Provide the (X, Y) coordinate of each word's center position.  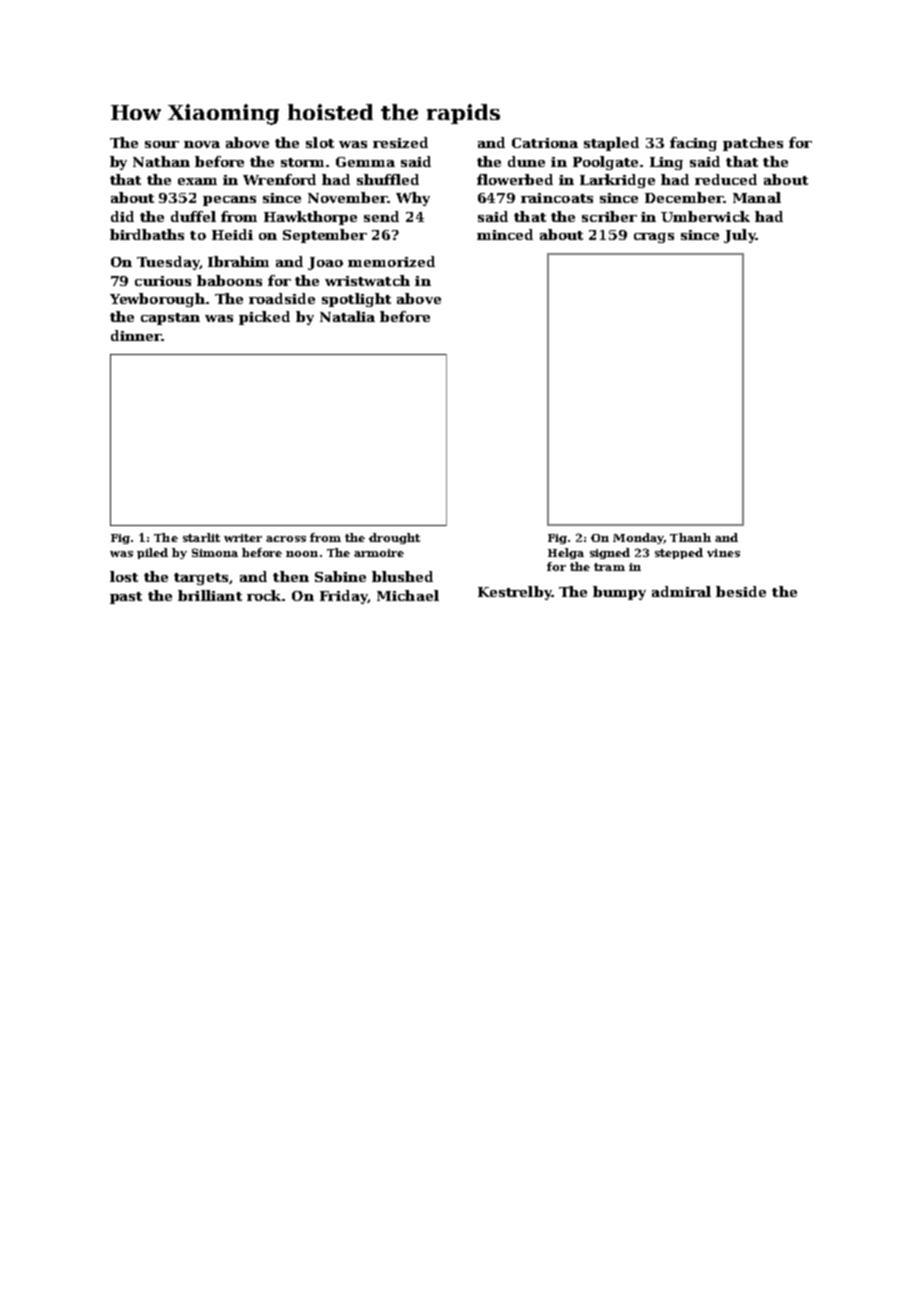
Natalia (347, 316)
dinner (136, 335)
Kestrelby (515, 593)
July (740, 236)
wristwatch (367, 280)
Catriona (545, 143)
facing (693, 144)
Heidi (232, 234)
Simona (215, 552)
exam (197, 181)
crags (654, 238)
